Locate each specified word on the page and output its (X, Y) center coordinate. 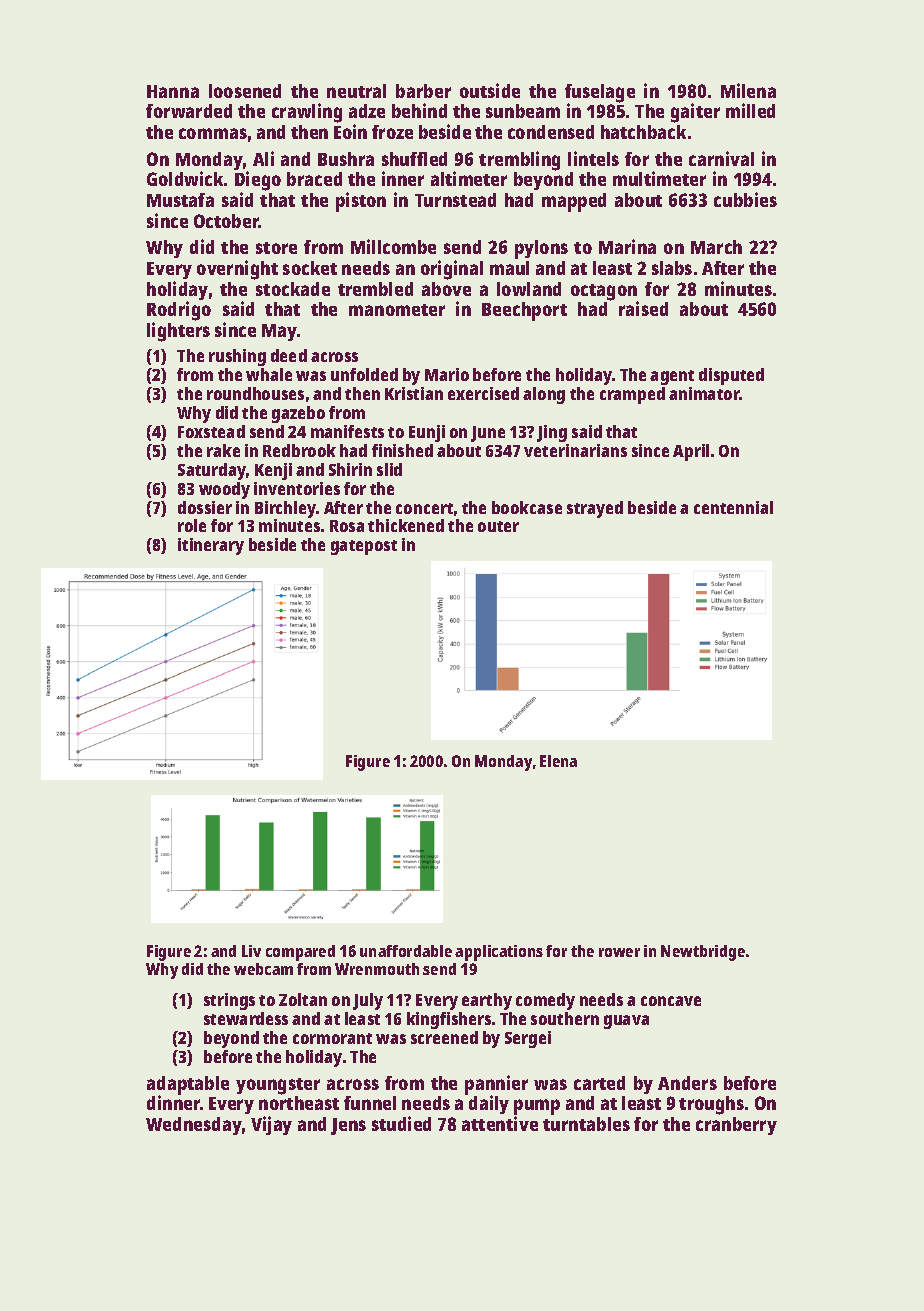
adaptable (188, 1085)
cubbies (745, 199)
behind (419, 110)
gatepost (364, 547)
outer (498, 526)
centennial (733, 507)
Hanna (173, 91)
